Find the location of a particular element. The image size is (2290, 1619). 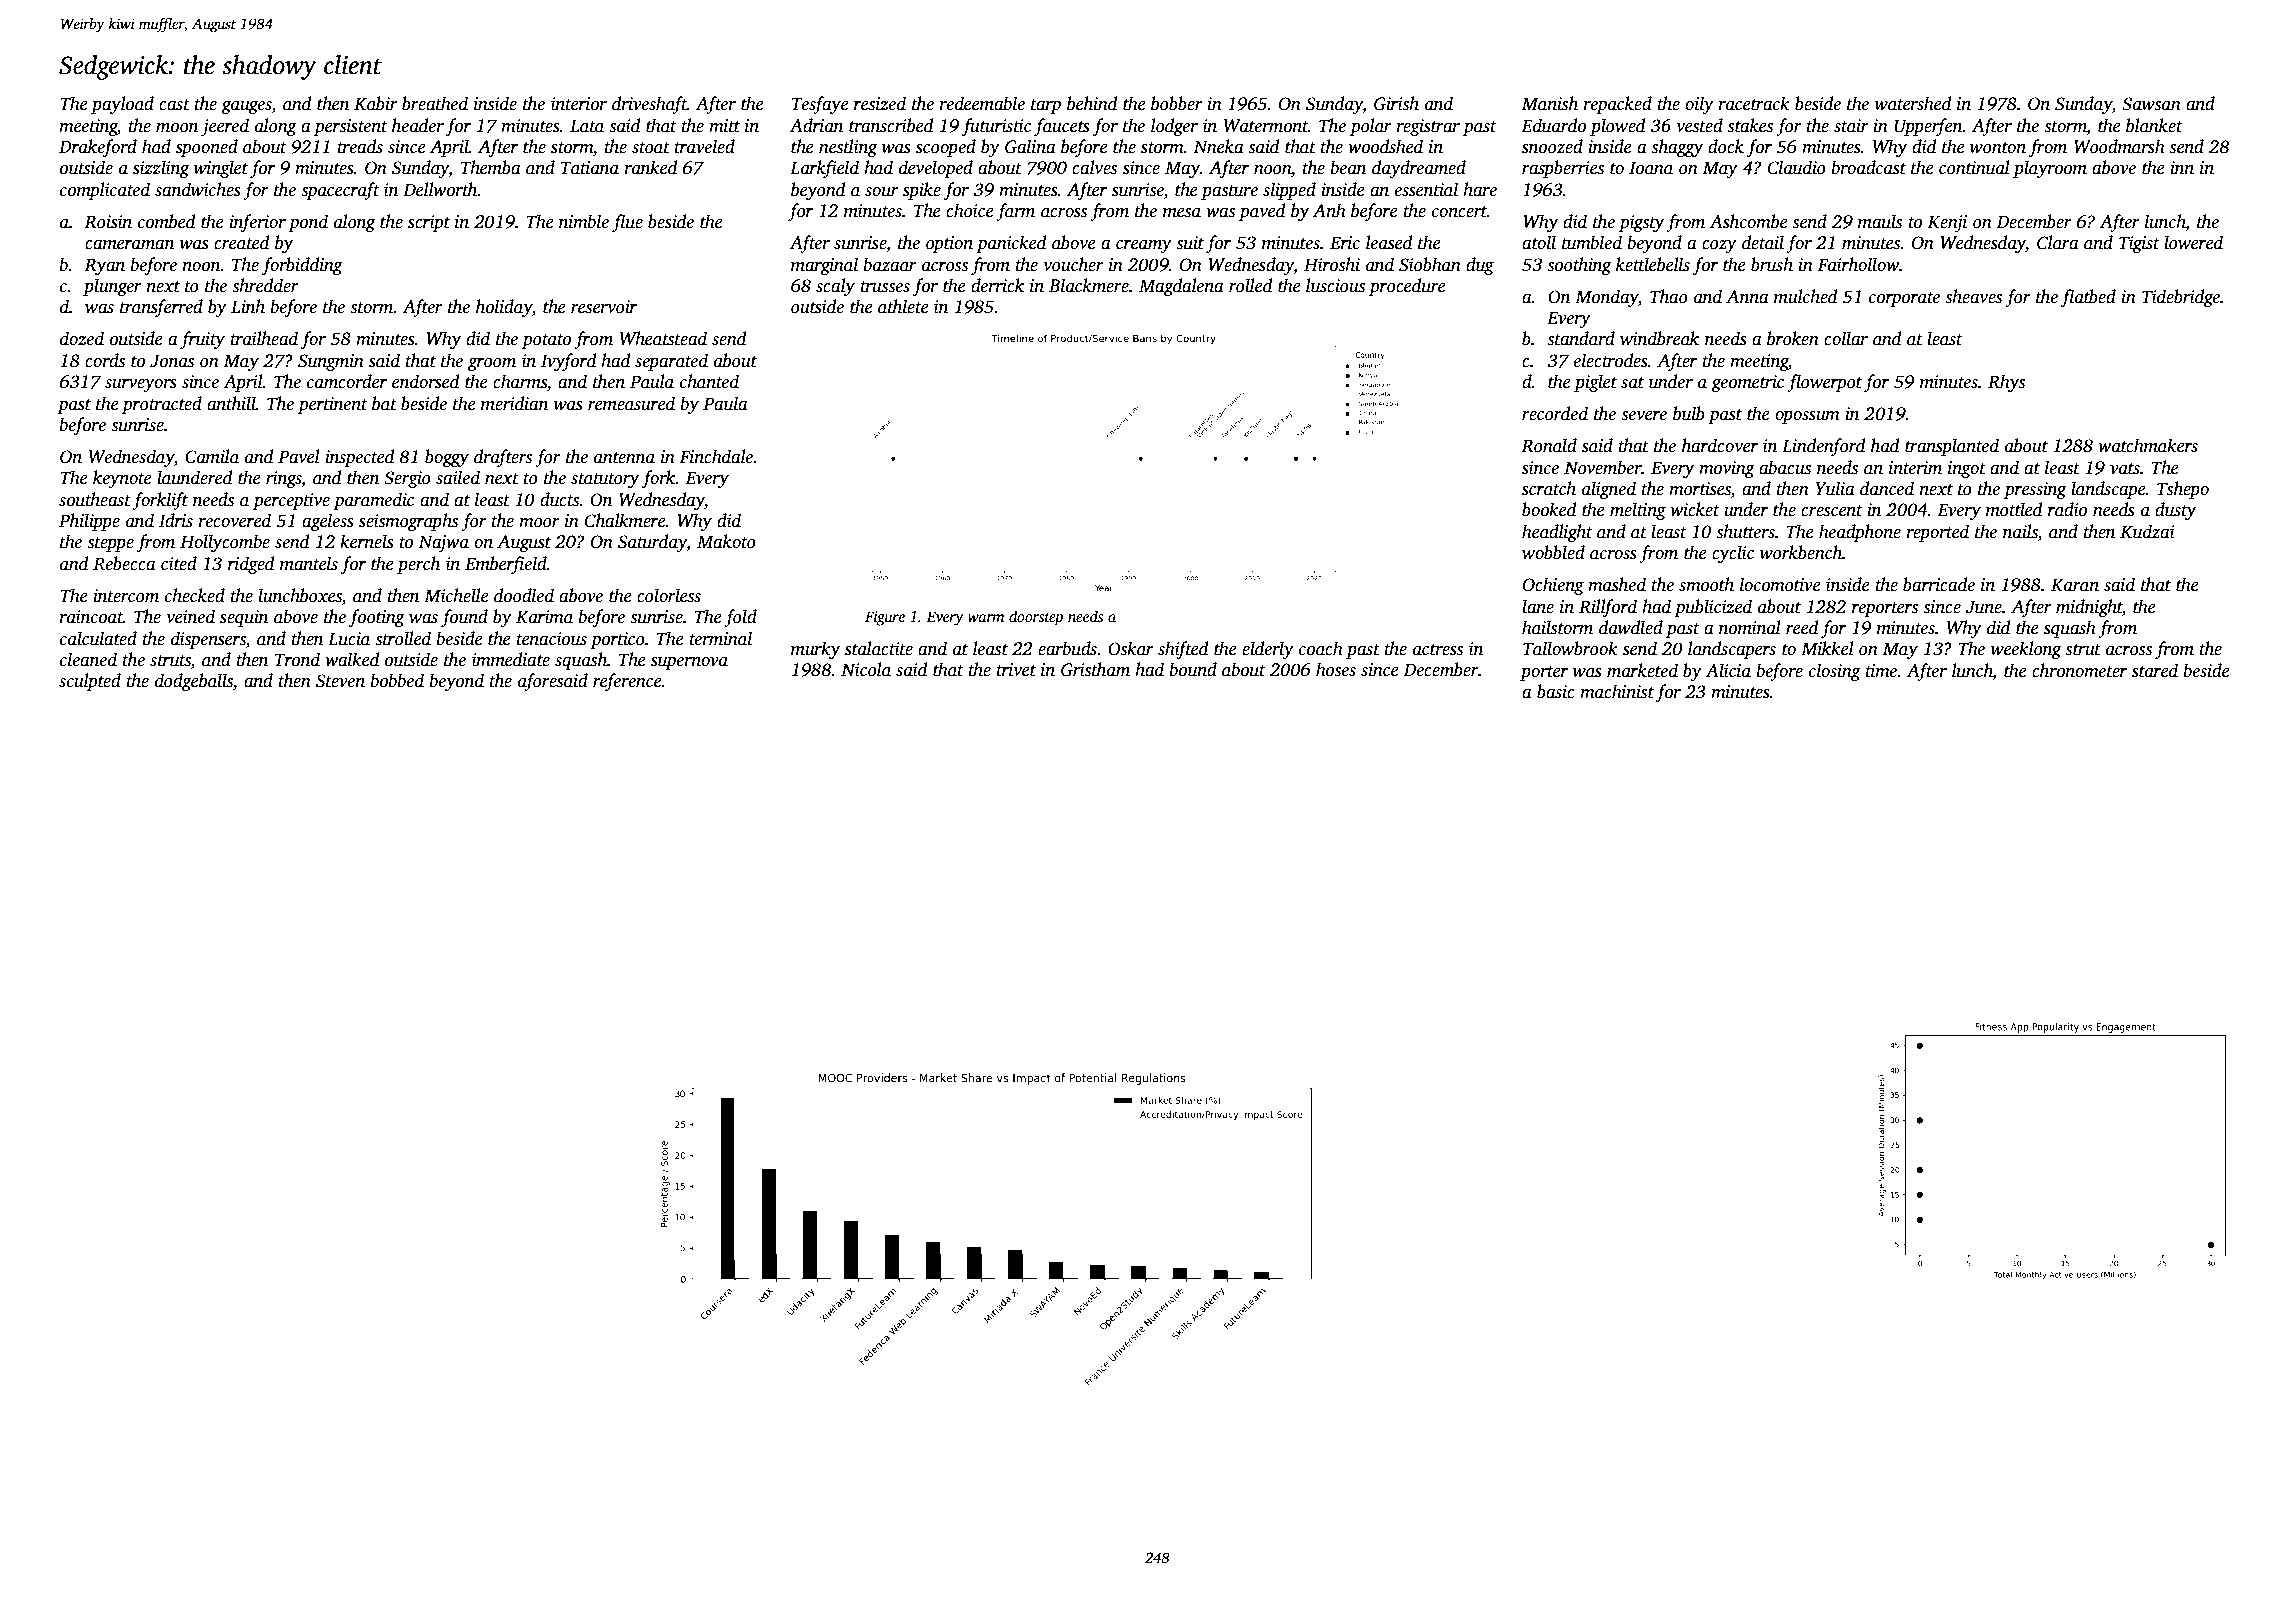

dodgeballs is located at coordinates (194, 682).
